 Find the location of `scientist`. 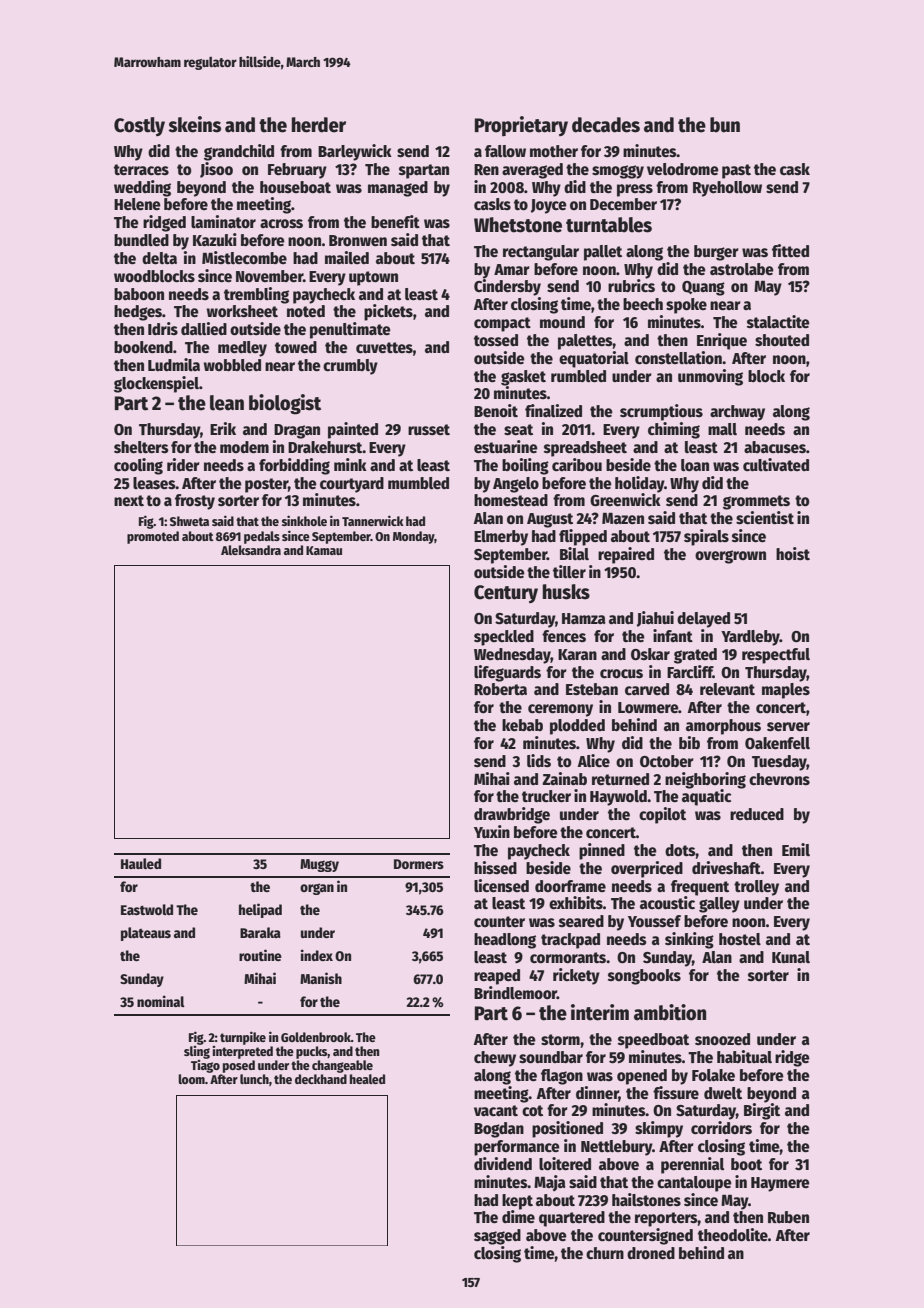

scientist is located at coordinates (765, 518).
